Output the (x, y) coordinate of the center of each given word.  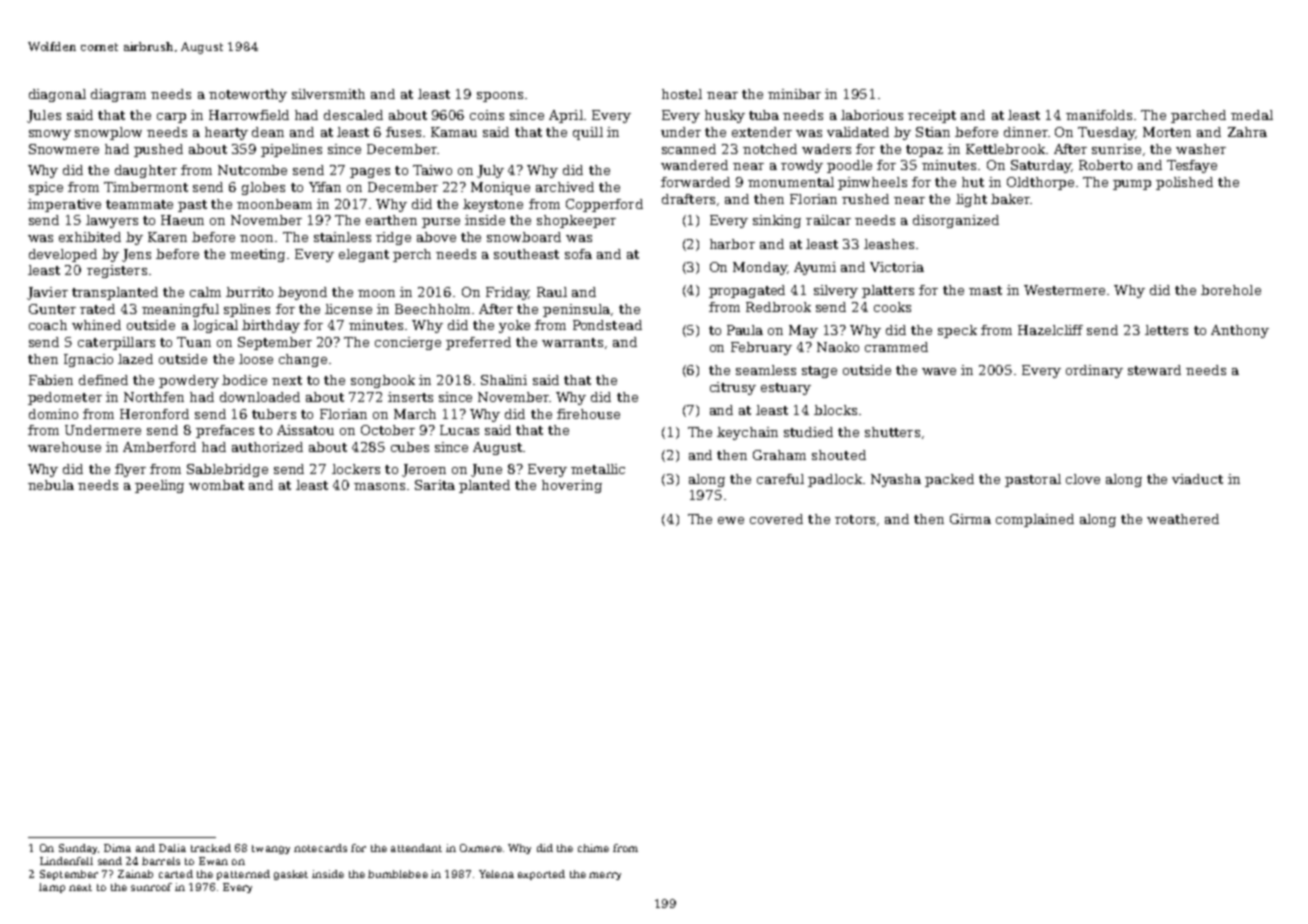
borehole (1231, 290)
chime (593, 848)
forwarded (695, 182)
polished (1184, 183)
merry (605, 876)
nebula (51, 485)
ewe (731, 520)
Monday (760, 268)
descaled (353, 115)
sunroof (151, 887)
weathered (1183, 519)
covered (776, 519)
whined (96, 325)
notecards (320, 848)
